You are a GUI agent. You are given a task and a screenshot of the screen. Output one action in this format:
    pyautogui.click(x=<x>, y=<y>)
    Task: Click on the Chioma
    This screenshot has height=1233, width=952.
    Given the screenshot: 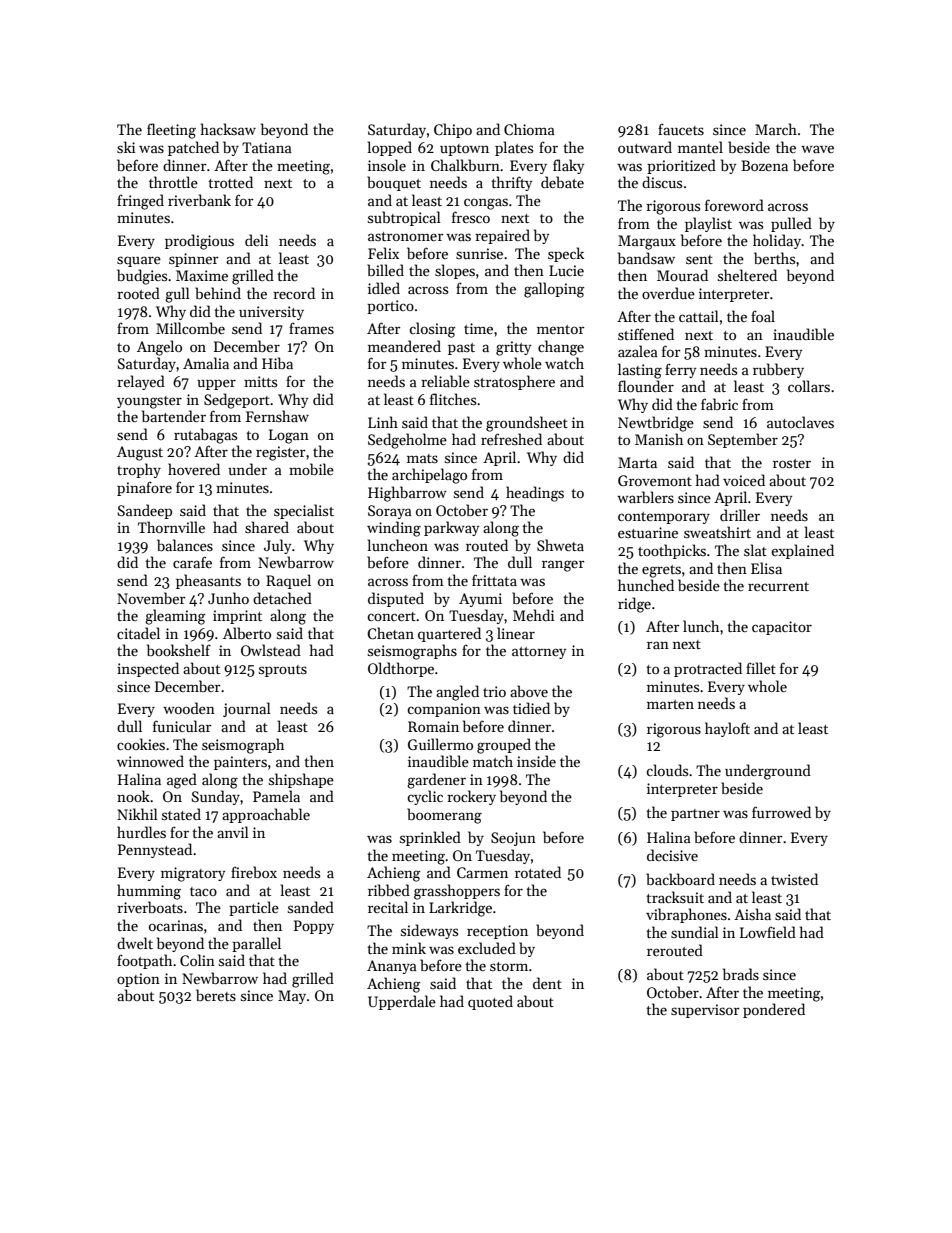 What is the action you would take?
    pyautogui.click(x=529, y=129)
